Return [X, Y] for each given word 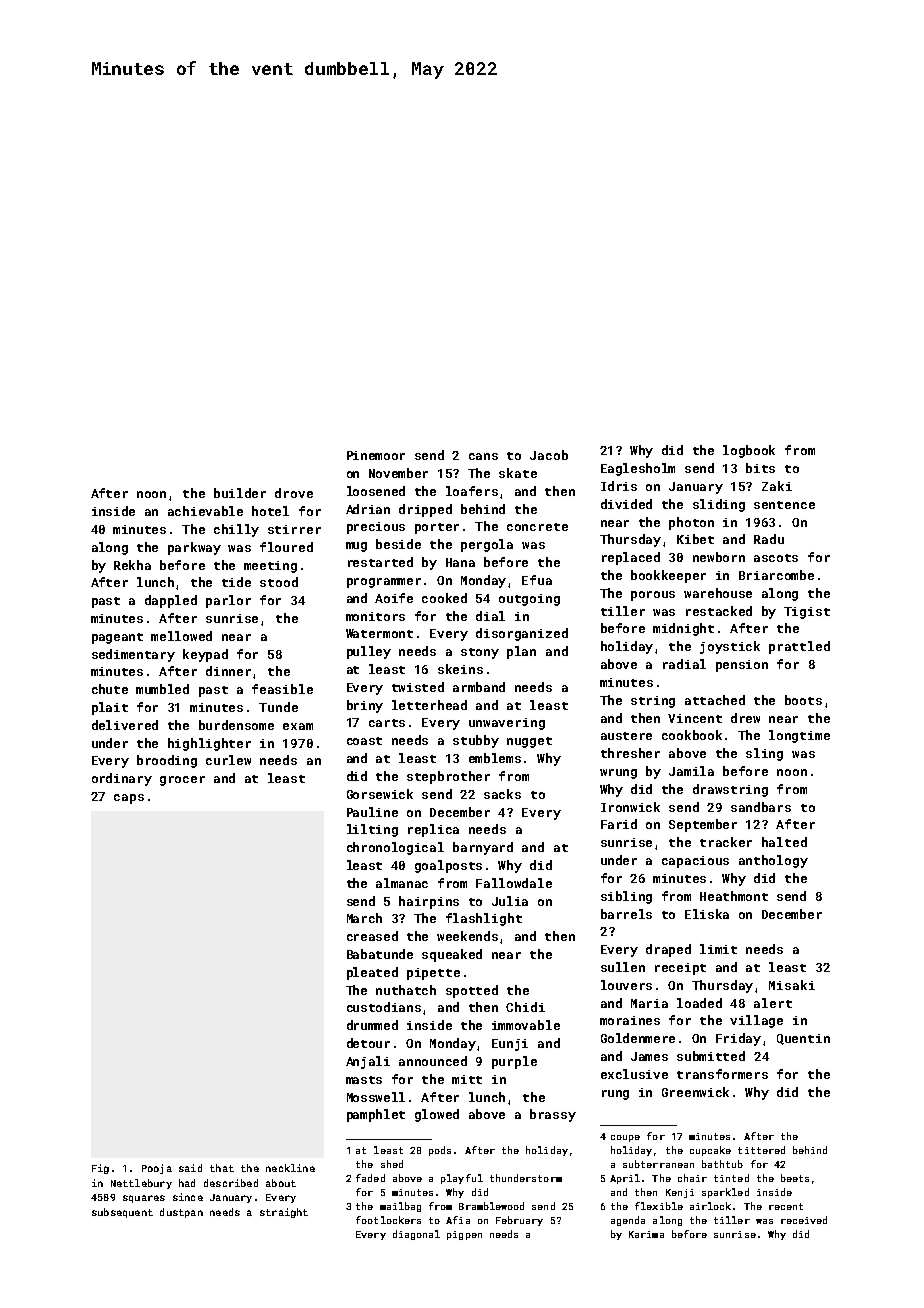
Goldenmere [638, 1038]
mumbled [162, 689]
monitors [375, 616]
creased [372, 936]
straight [284, 1213]
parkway [194, 548]
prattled [799, 647]
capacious [695, 862]
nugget [529, 742]
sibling [626, 897]
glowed [437, 1115]
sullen [623, 967]
